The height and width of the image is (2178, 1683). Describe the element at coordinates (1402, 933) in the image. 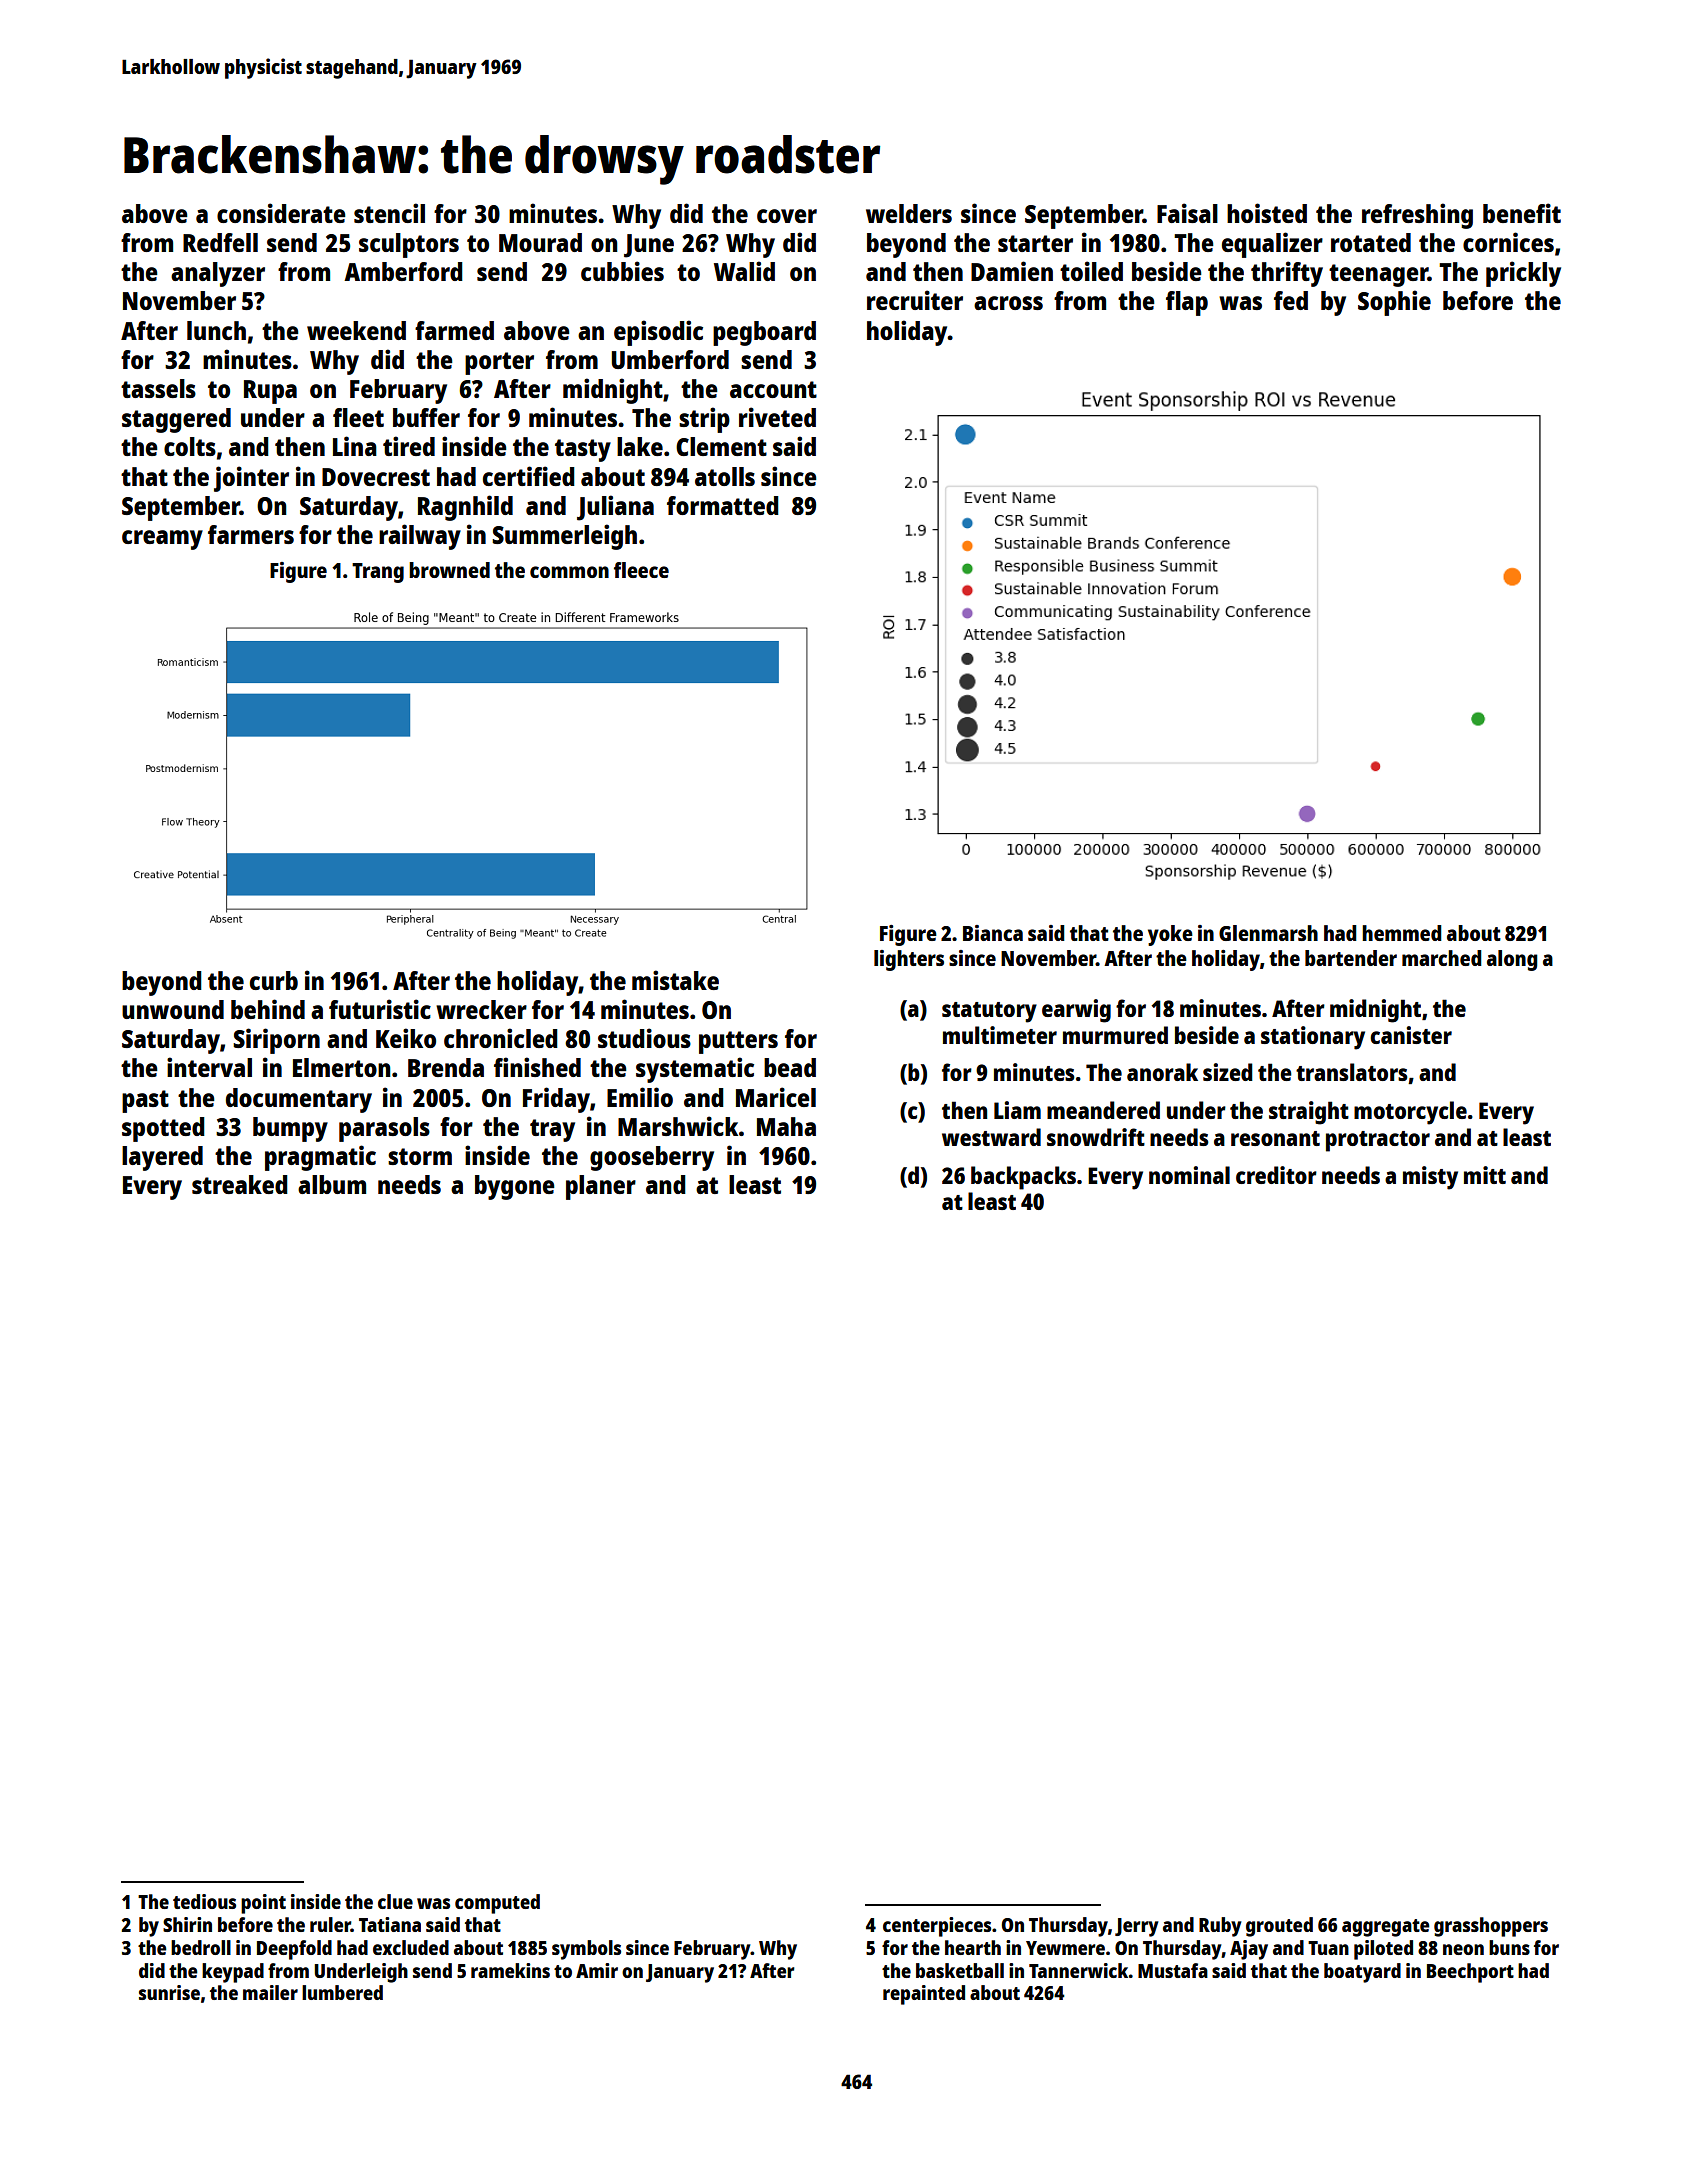

I see `hemmed` at that location.
